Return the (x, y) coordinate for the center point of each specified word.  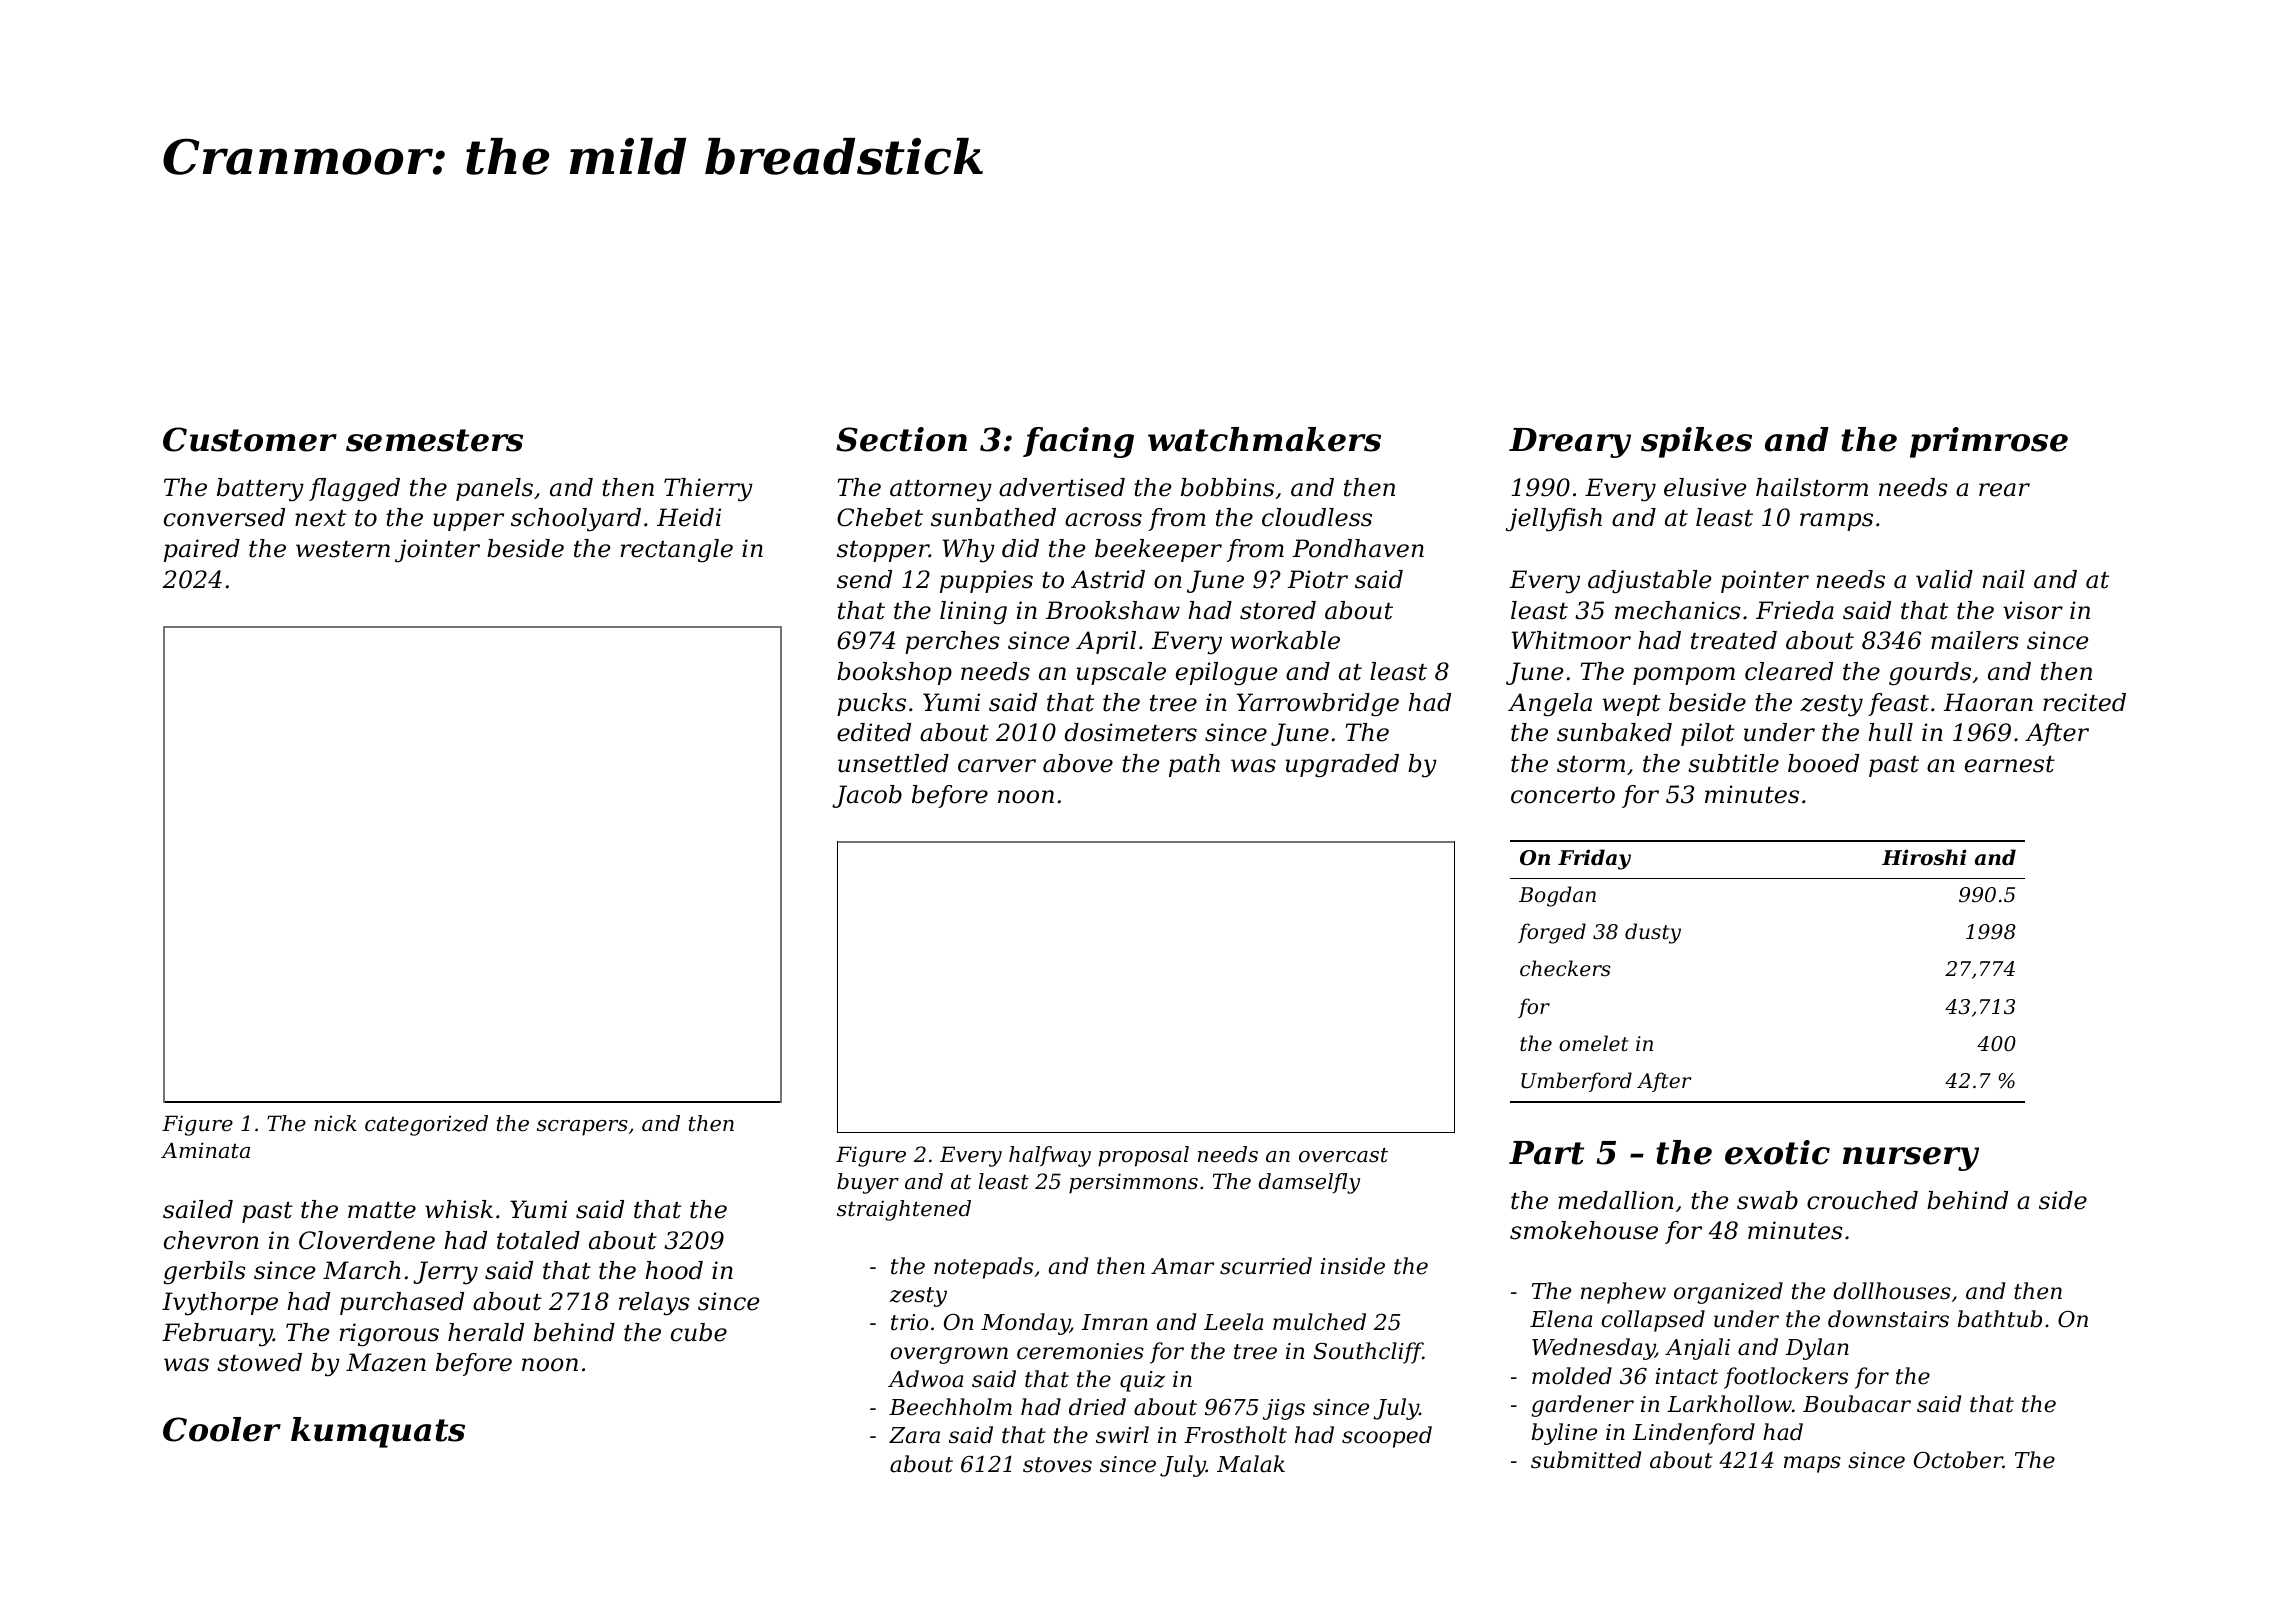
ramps (1836, 522)
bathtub (2000, 1319)
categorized (426, 1125)
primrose (1989, 442)
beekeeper (1158, 550)
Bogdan (1557, 896)
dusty (1653, 933)
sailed (198, 1209)
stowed (259, 1362)
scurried (1266, 1266)
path (1194, 765)
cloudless (1317, 517)
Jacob (867, 796)
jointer (437, 550)
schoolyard (576, 520)
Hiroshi (1924, 857)
